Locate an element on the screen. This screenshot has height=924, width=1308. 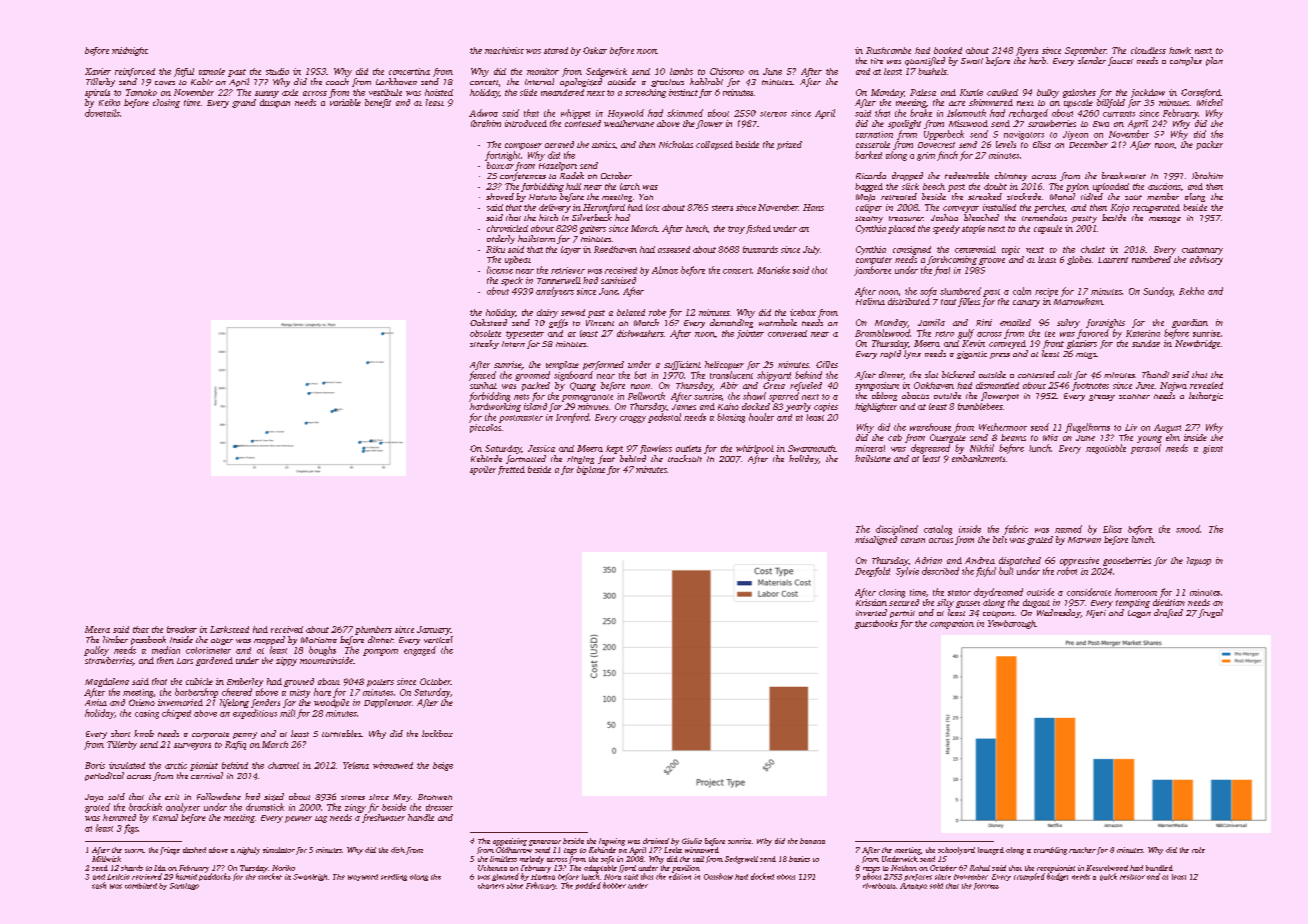
Gilles is located at coordinates (827, 364).
